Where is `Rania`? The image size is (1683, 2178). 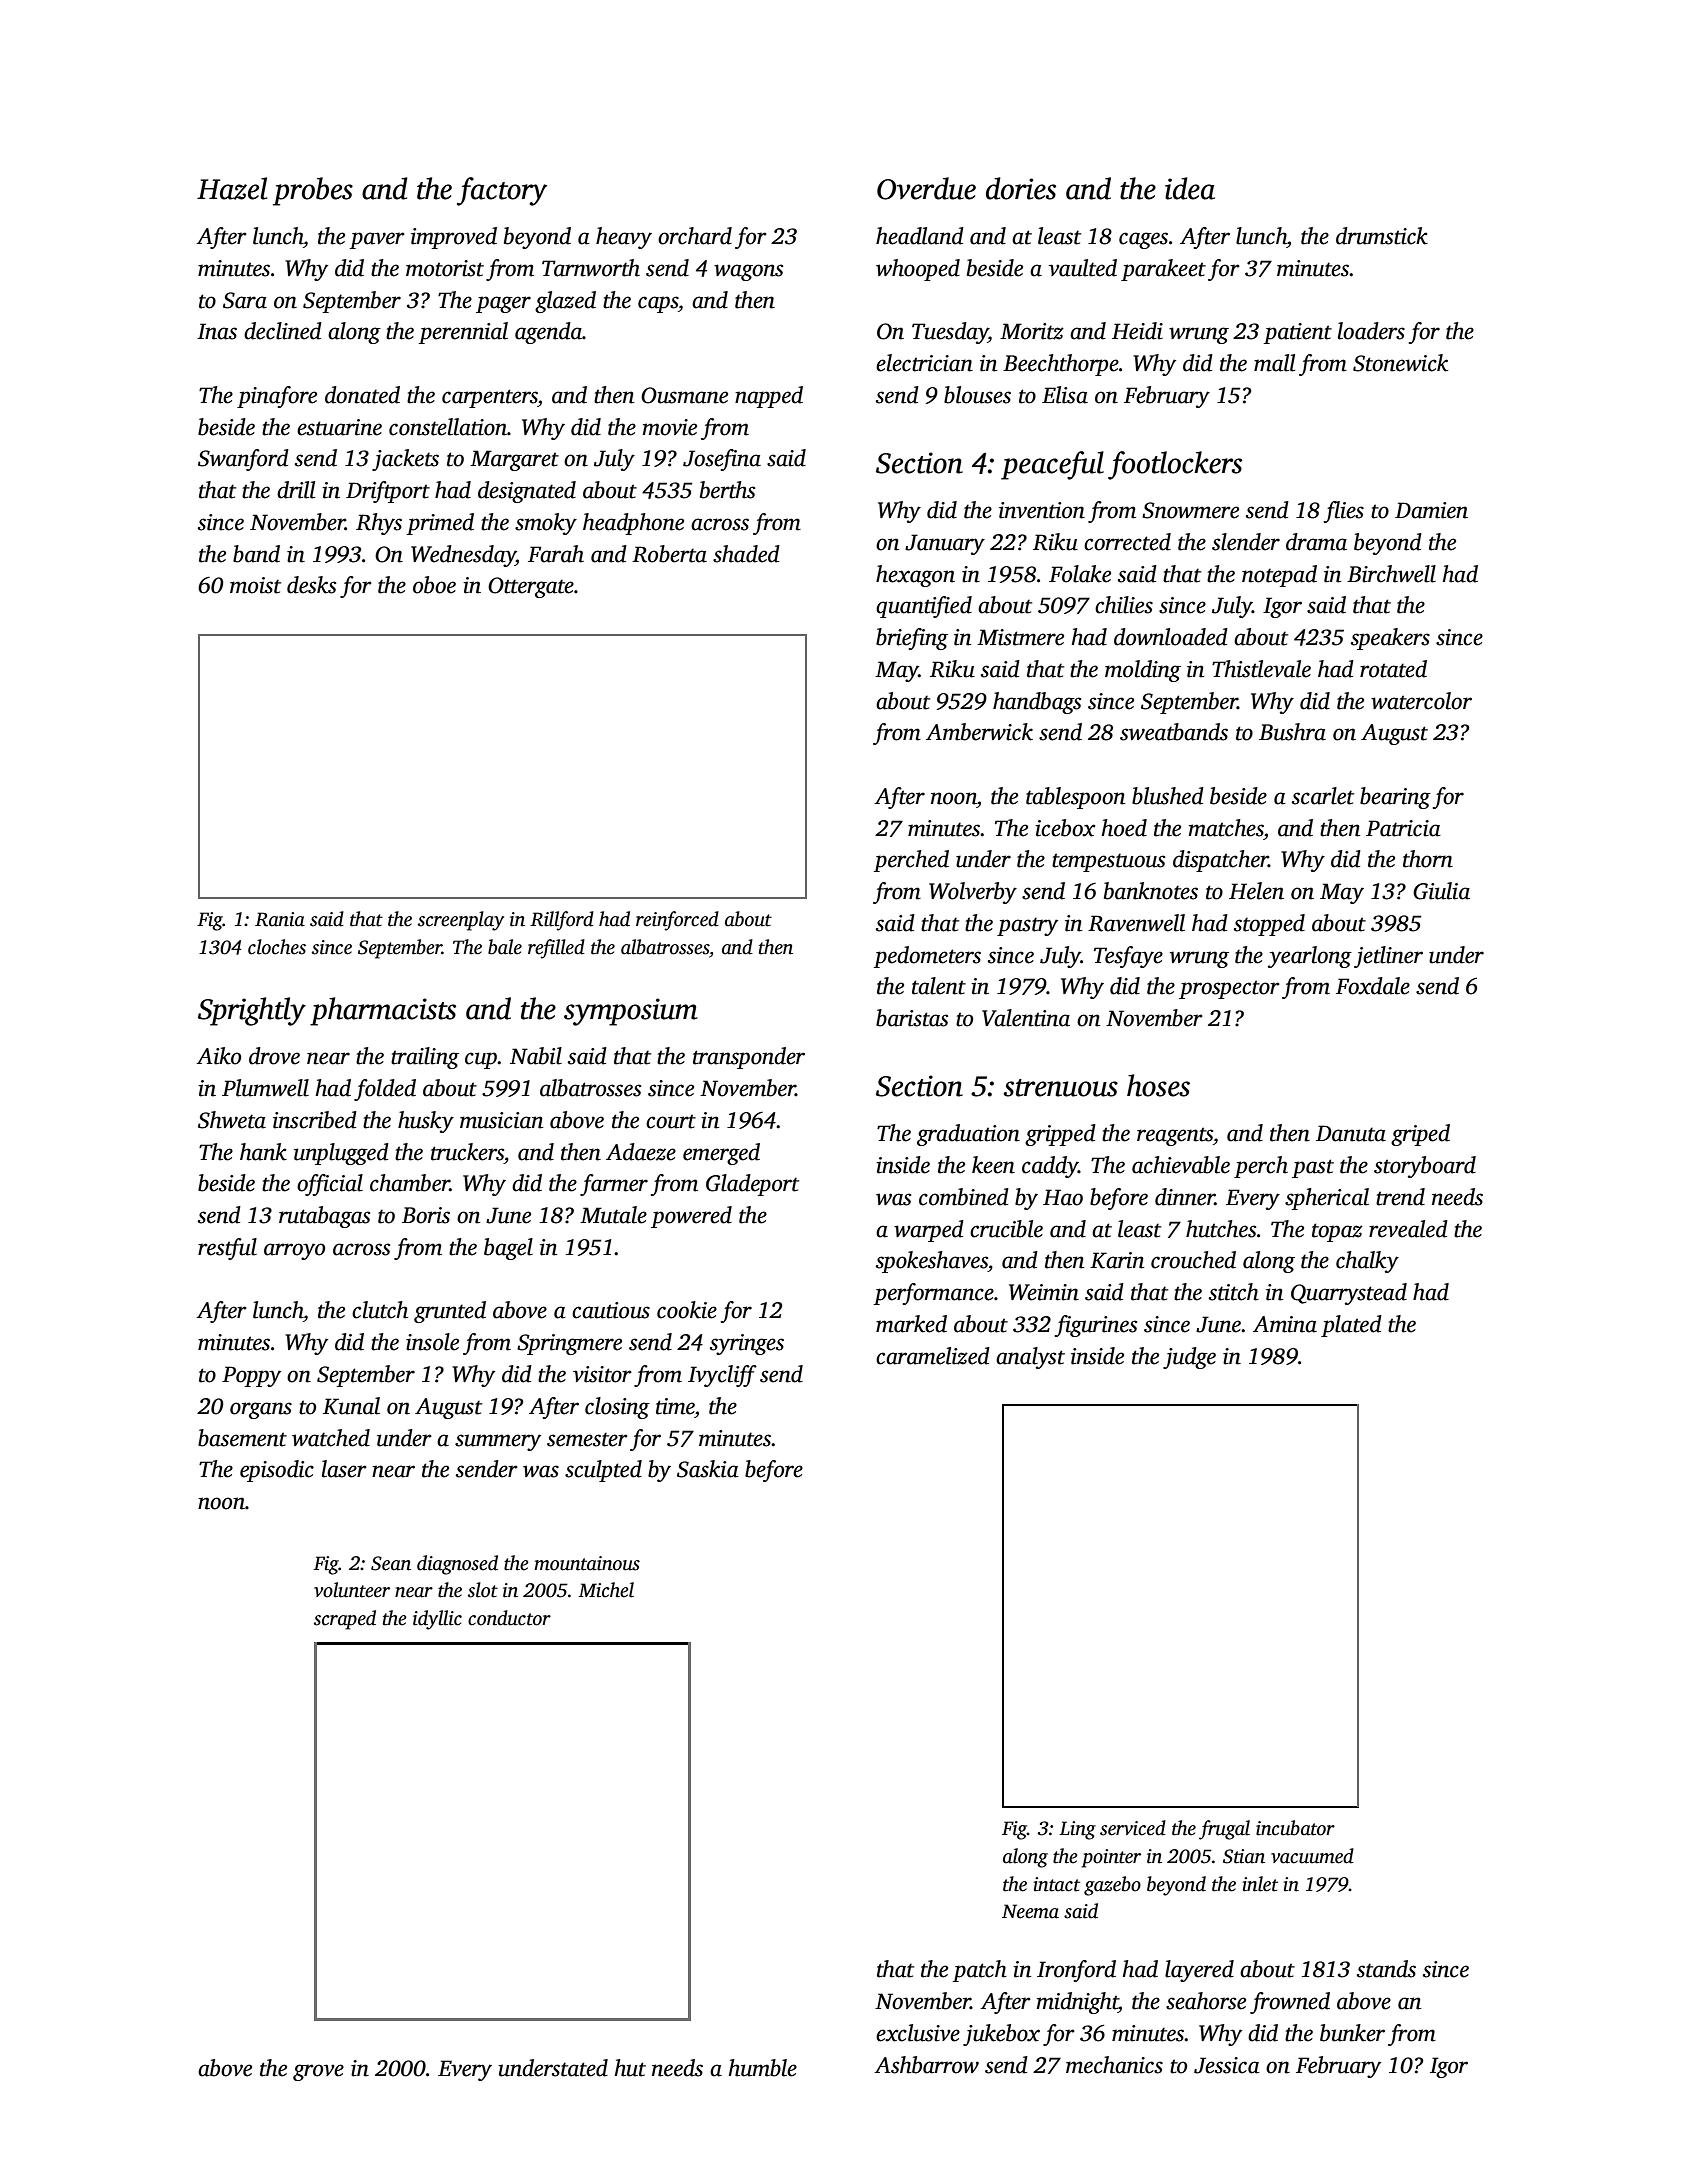 Rania is located at coordinates (280, 919).
